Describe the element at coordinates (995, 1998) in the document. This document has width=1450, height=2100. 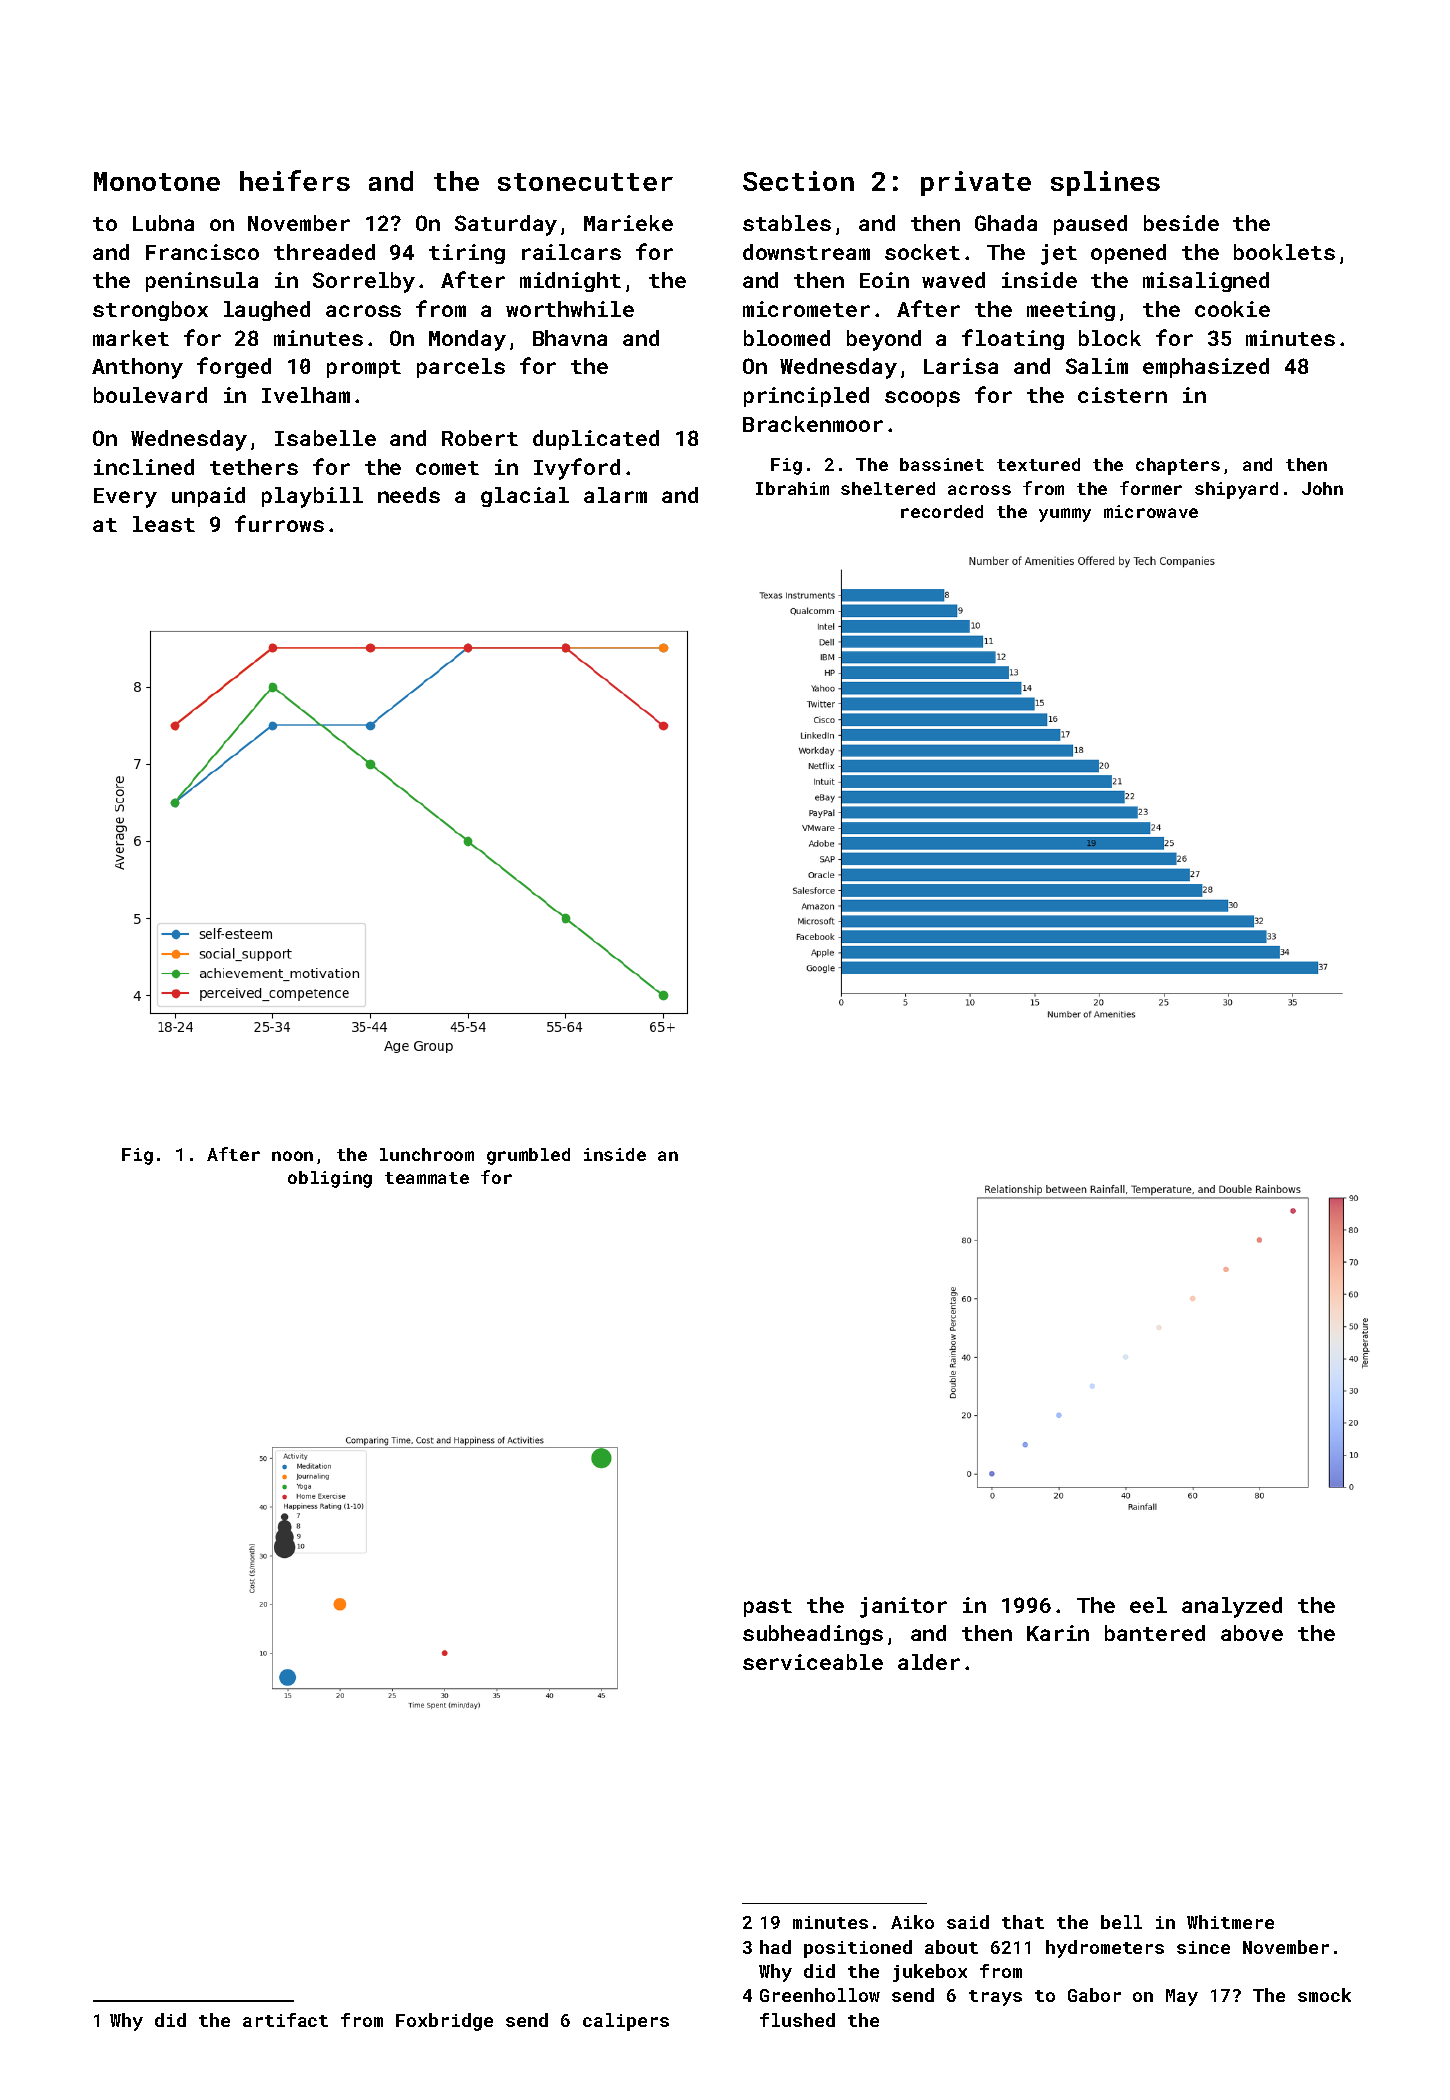
I see `trays` at that location.
